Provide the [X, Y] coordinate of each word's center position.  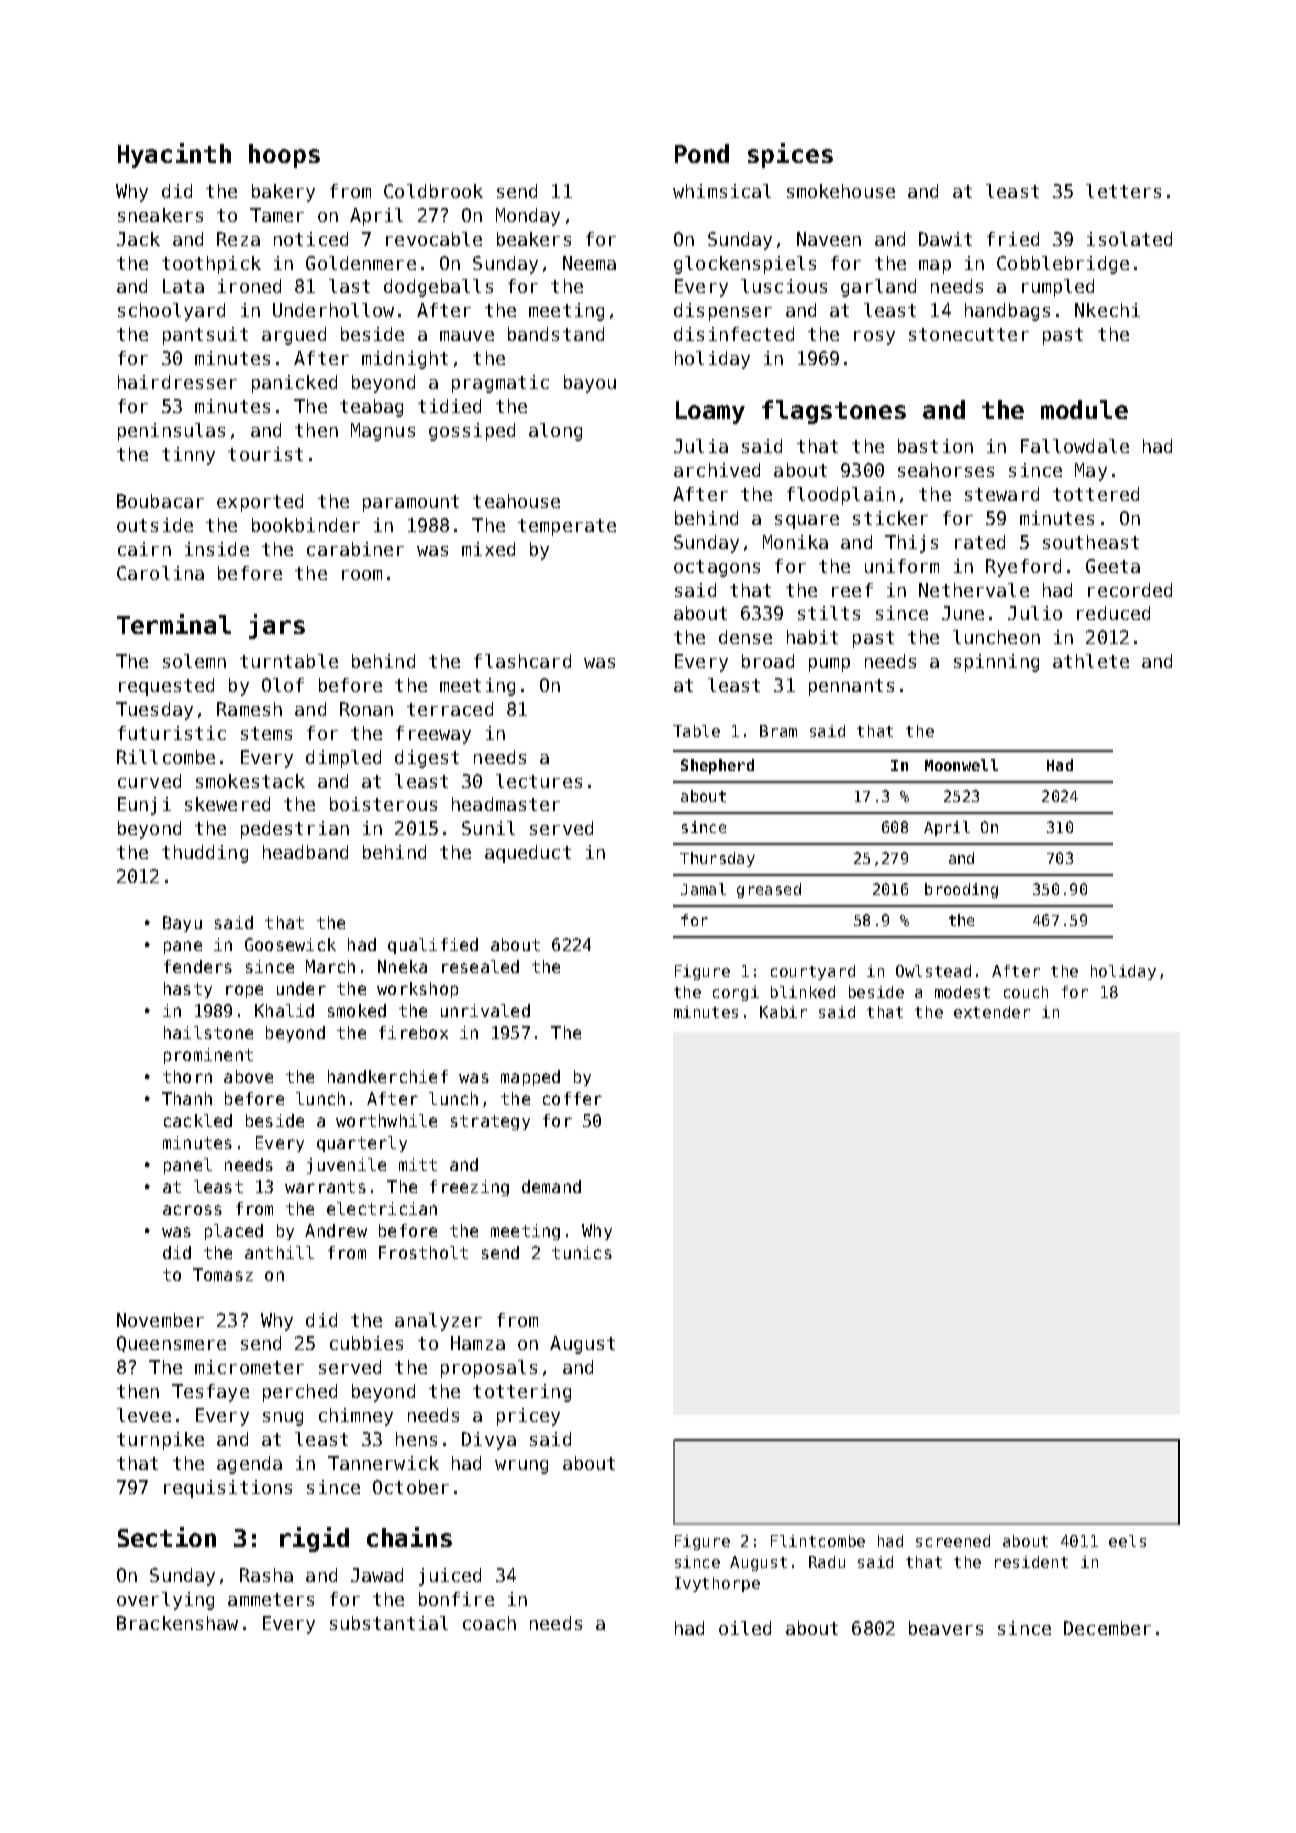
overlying [165, 1601]
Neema [589, 263]
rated [980, 542]
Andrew [336, 1230]
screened [953, 1541]
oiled [745, 1628]
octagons [717, 568]
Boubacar [160, 501]
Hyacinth [174, 155]
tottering [522, 1393]
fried [1013, 239]
